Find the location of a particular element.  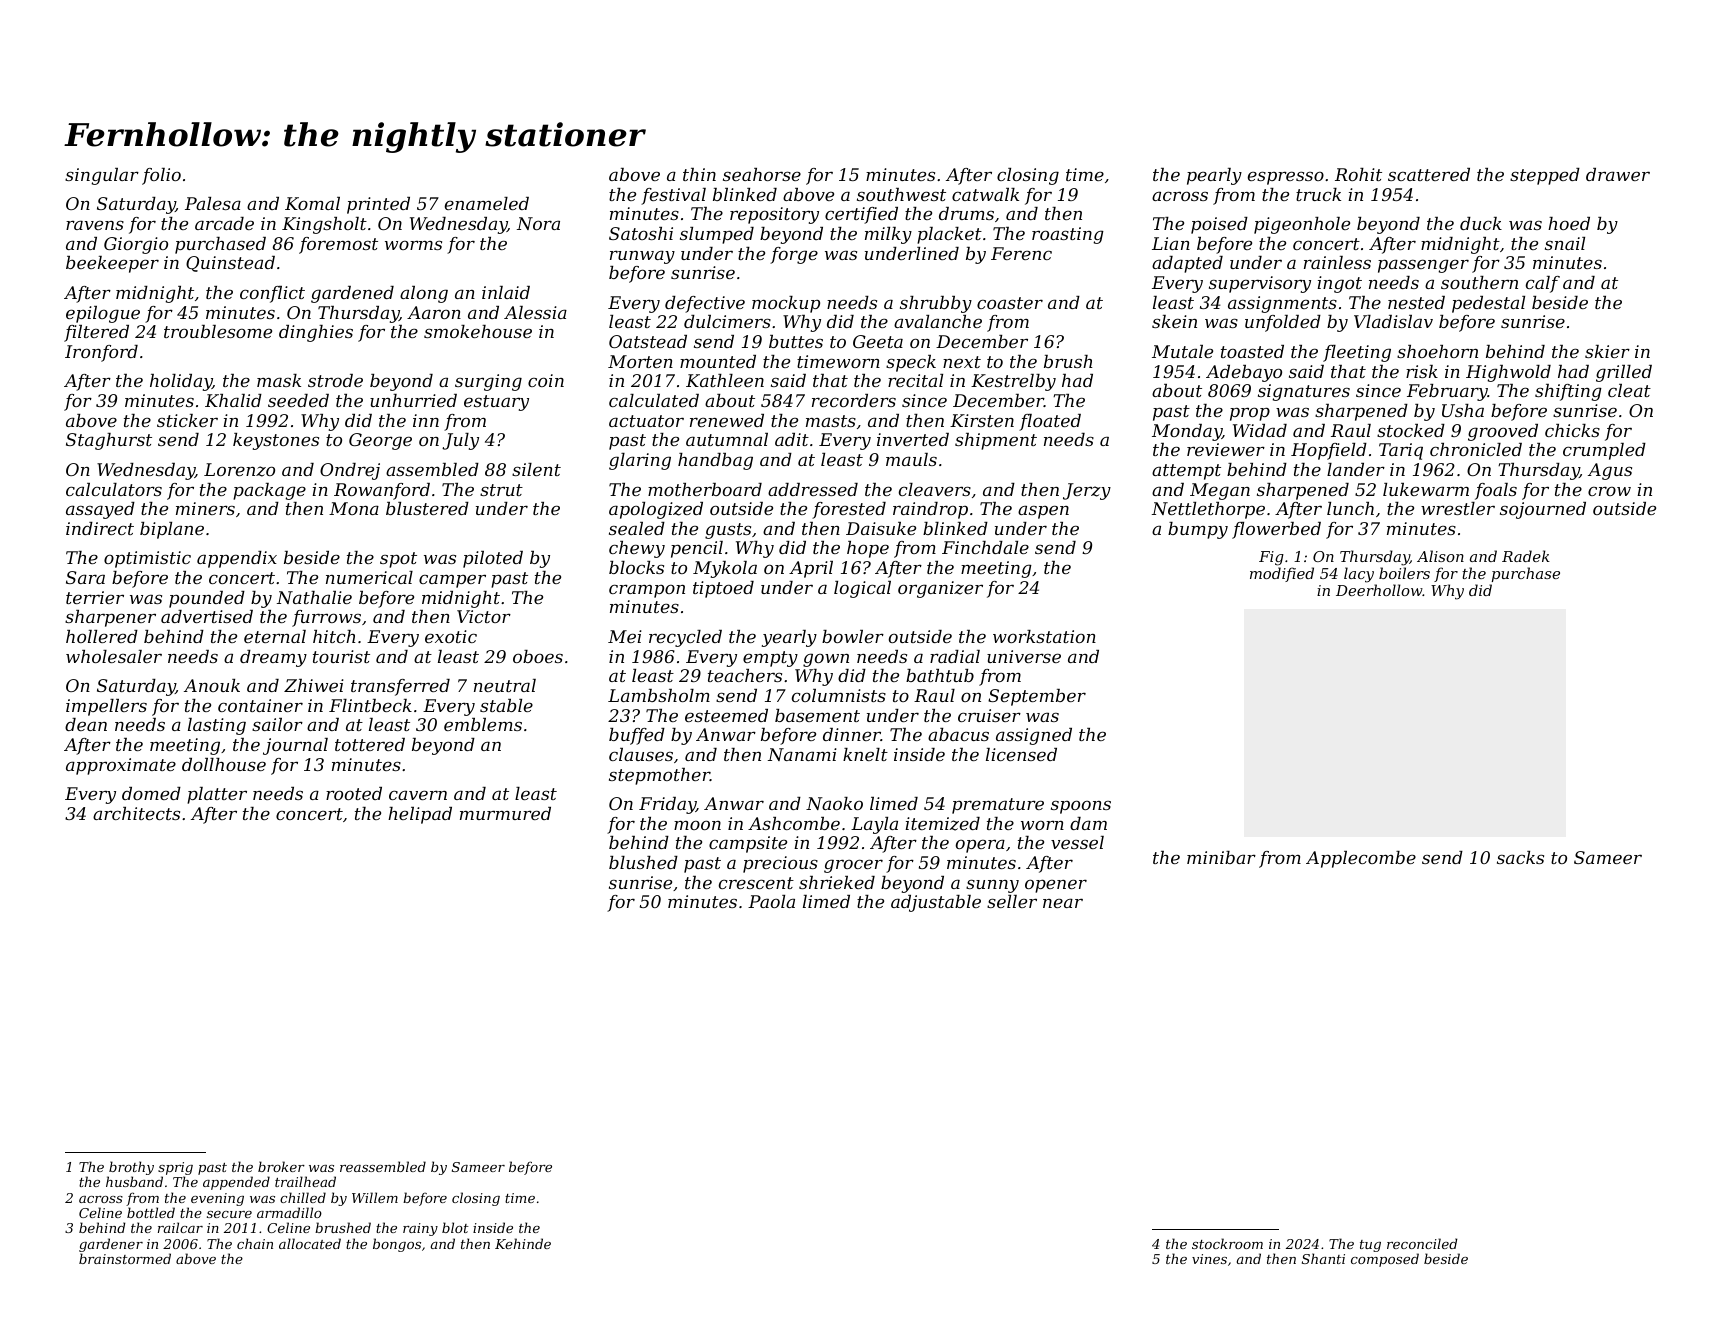

vines is located at coordinates (1209, 1259).
